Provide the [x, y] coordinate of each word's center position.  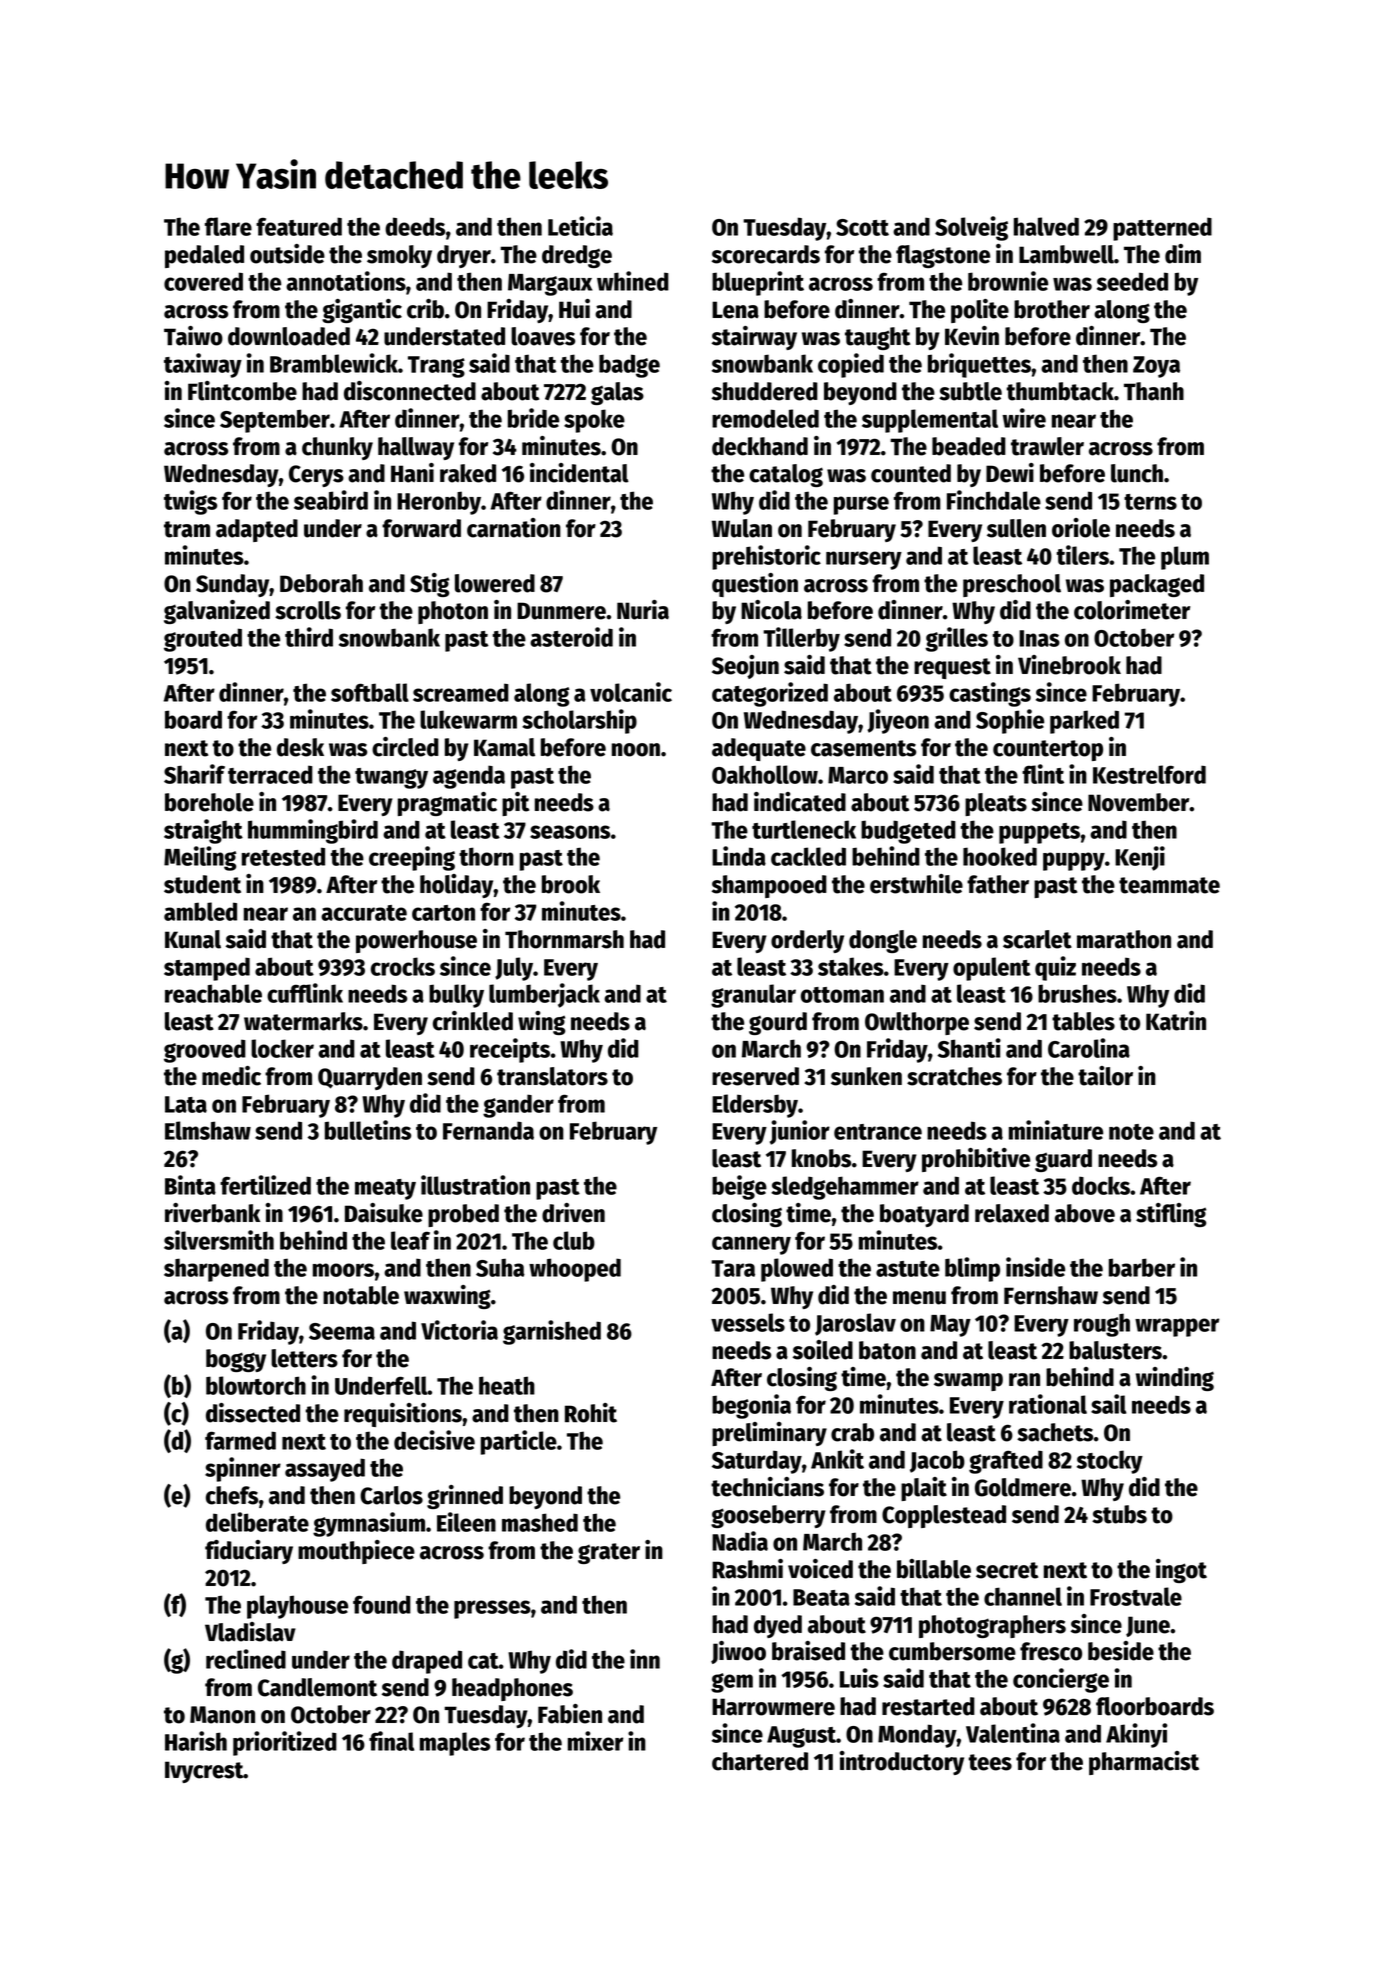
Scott [862, 227]
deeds [415, 226]
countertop [1048, 750]
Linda [739, 856]
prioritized [285, 1743]
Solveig [971, 228]
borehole [209, 802]
